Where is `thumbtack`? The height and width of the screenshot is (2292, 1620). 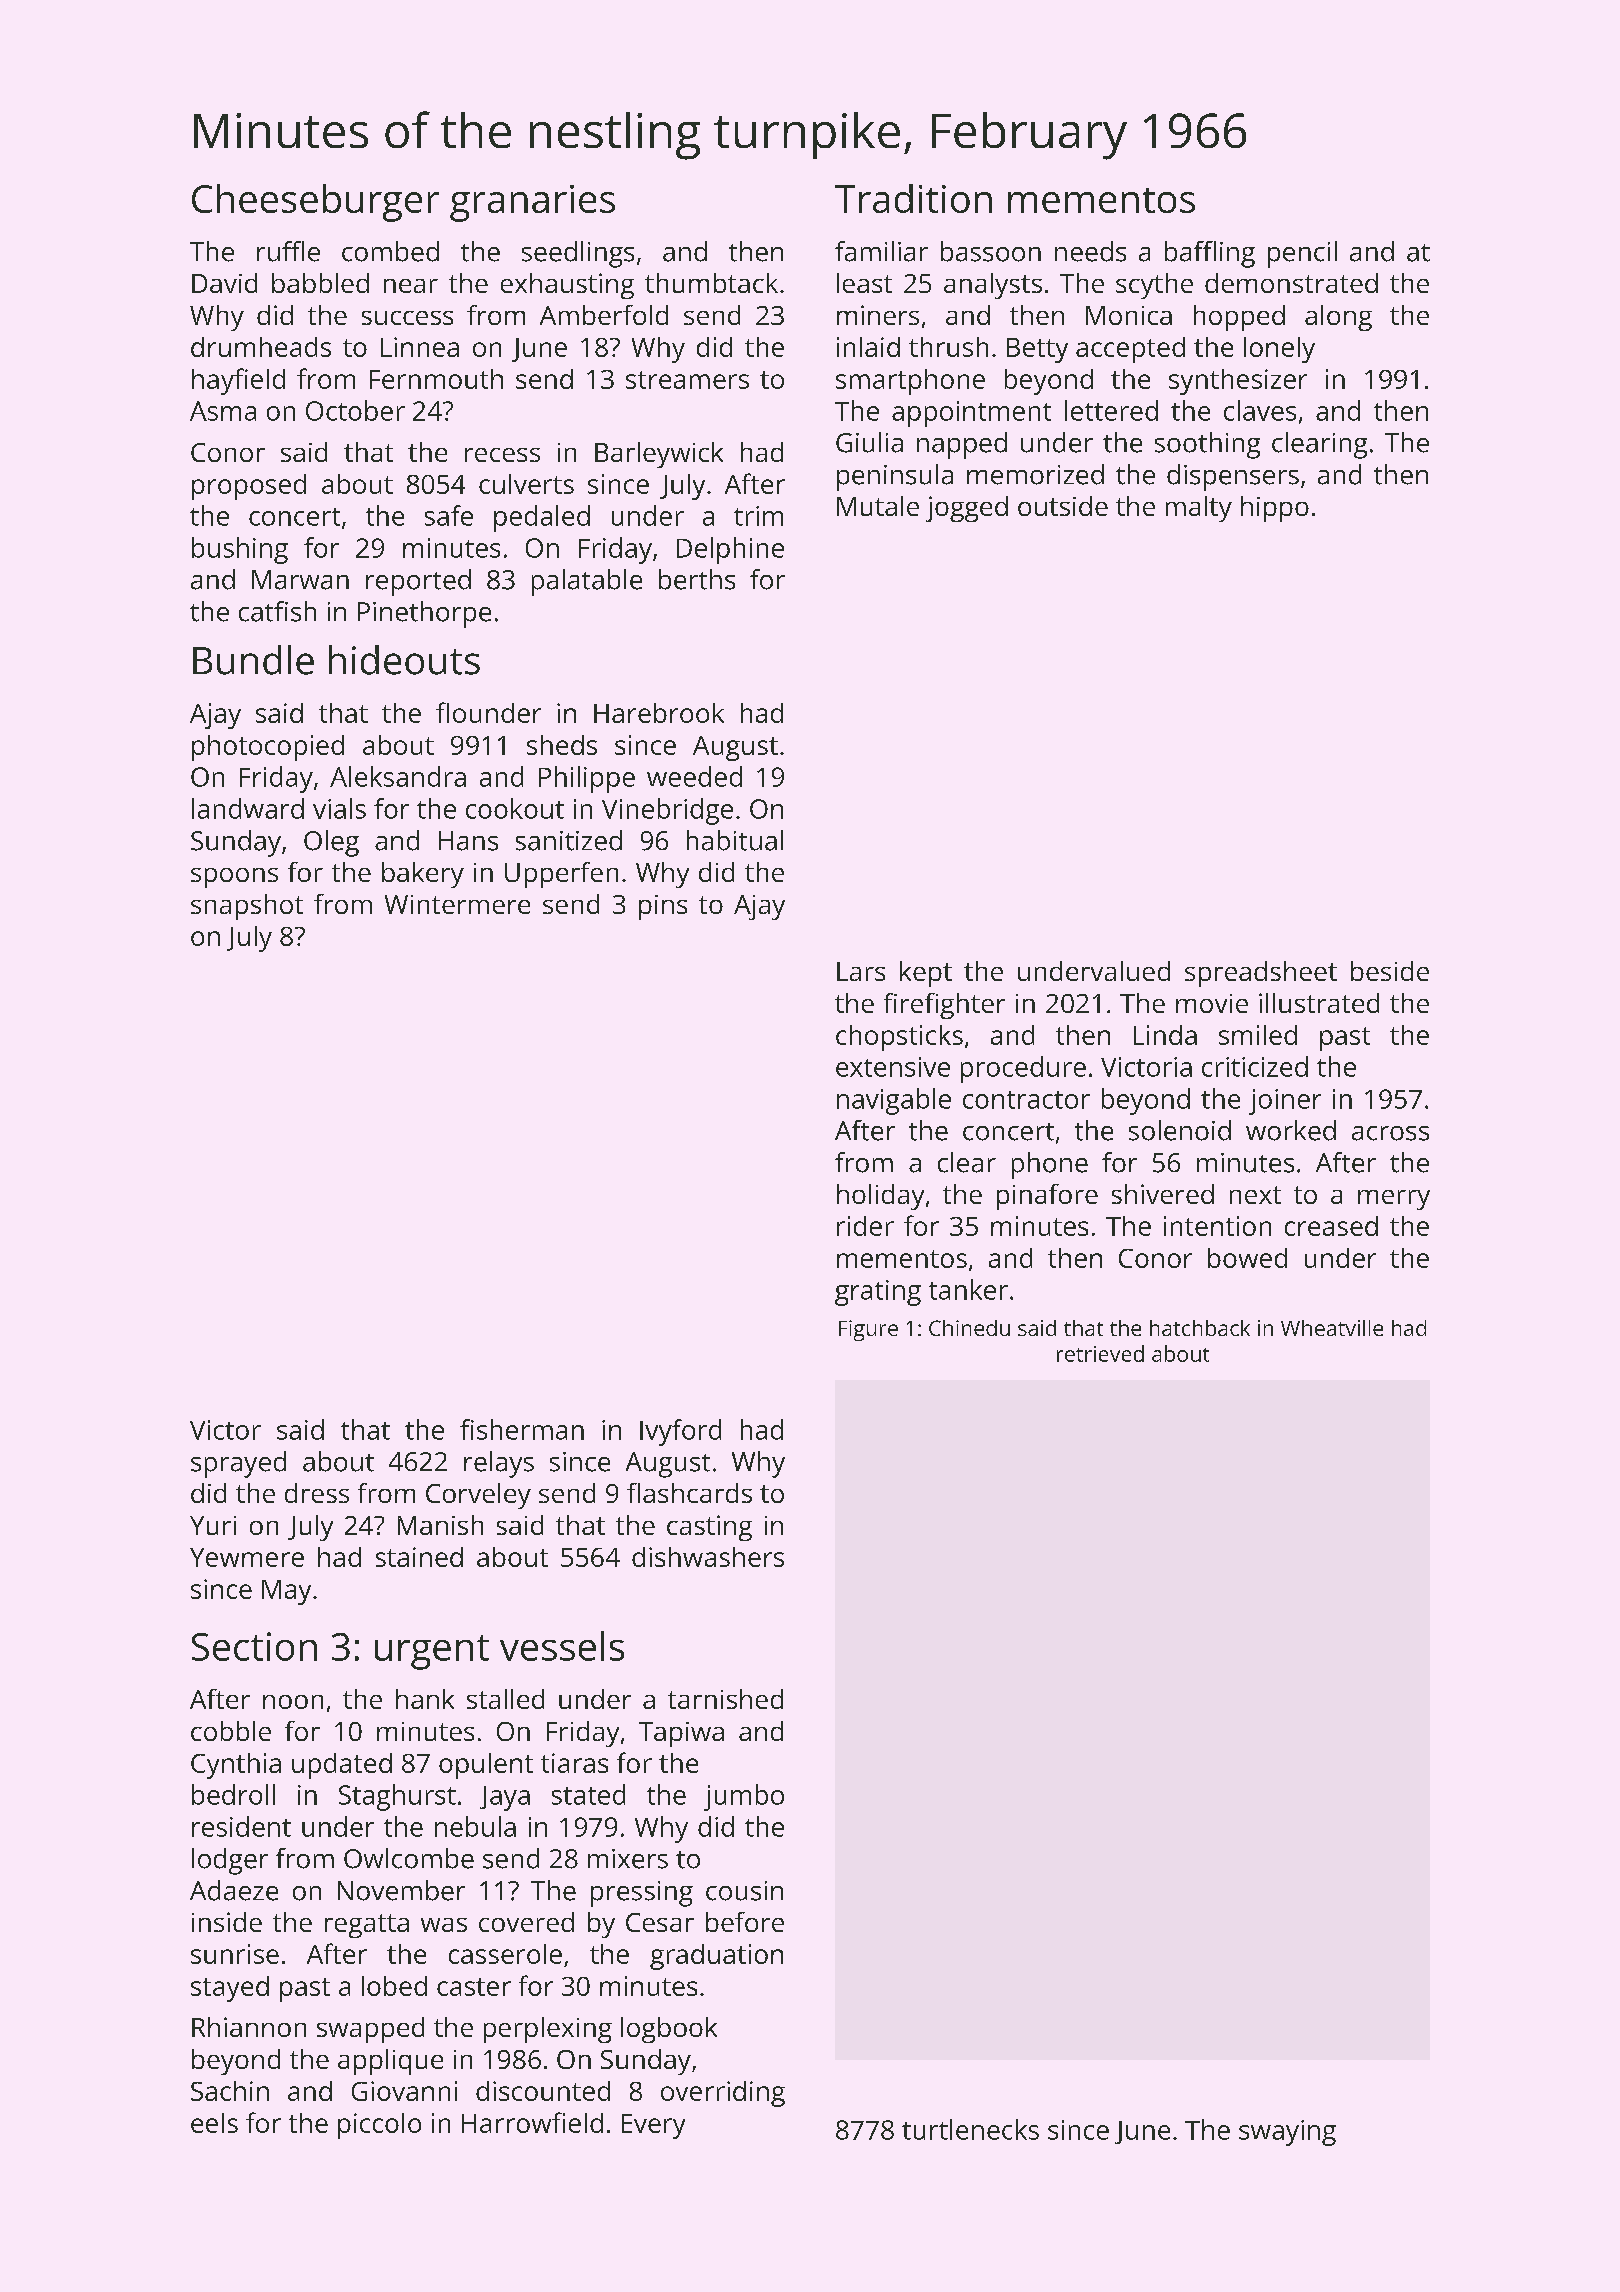 thumbtack is located at coordinates (711, 283).
